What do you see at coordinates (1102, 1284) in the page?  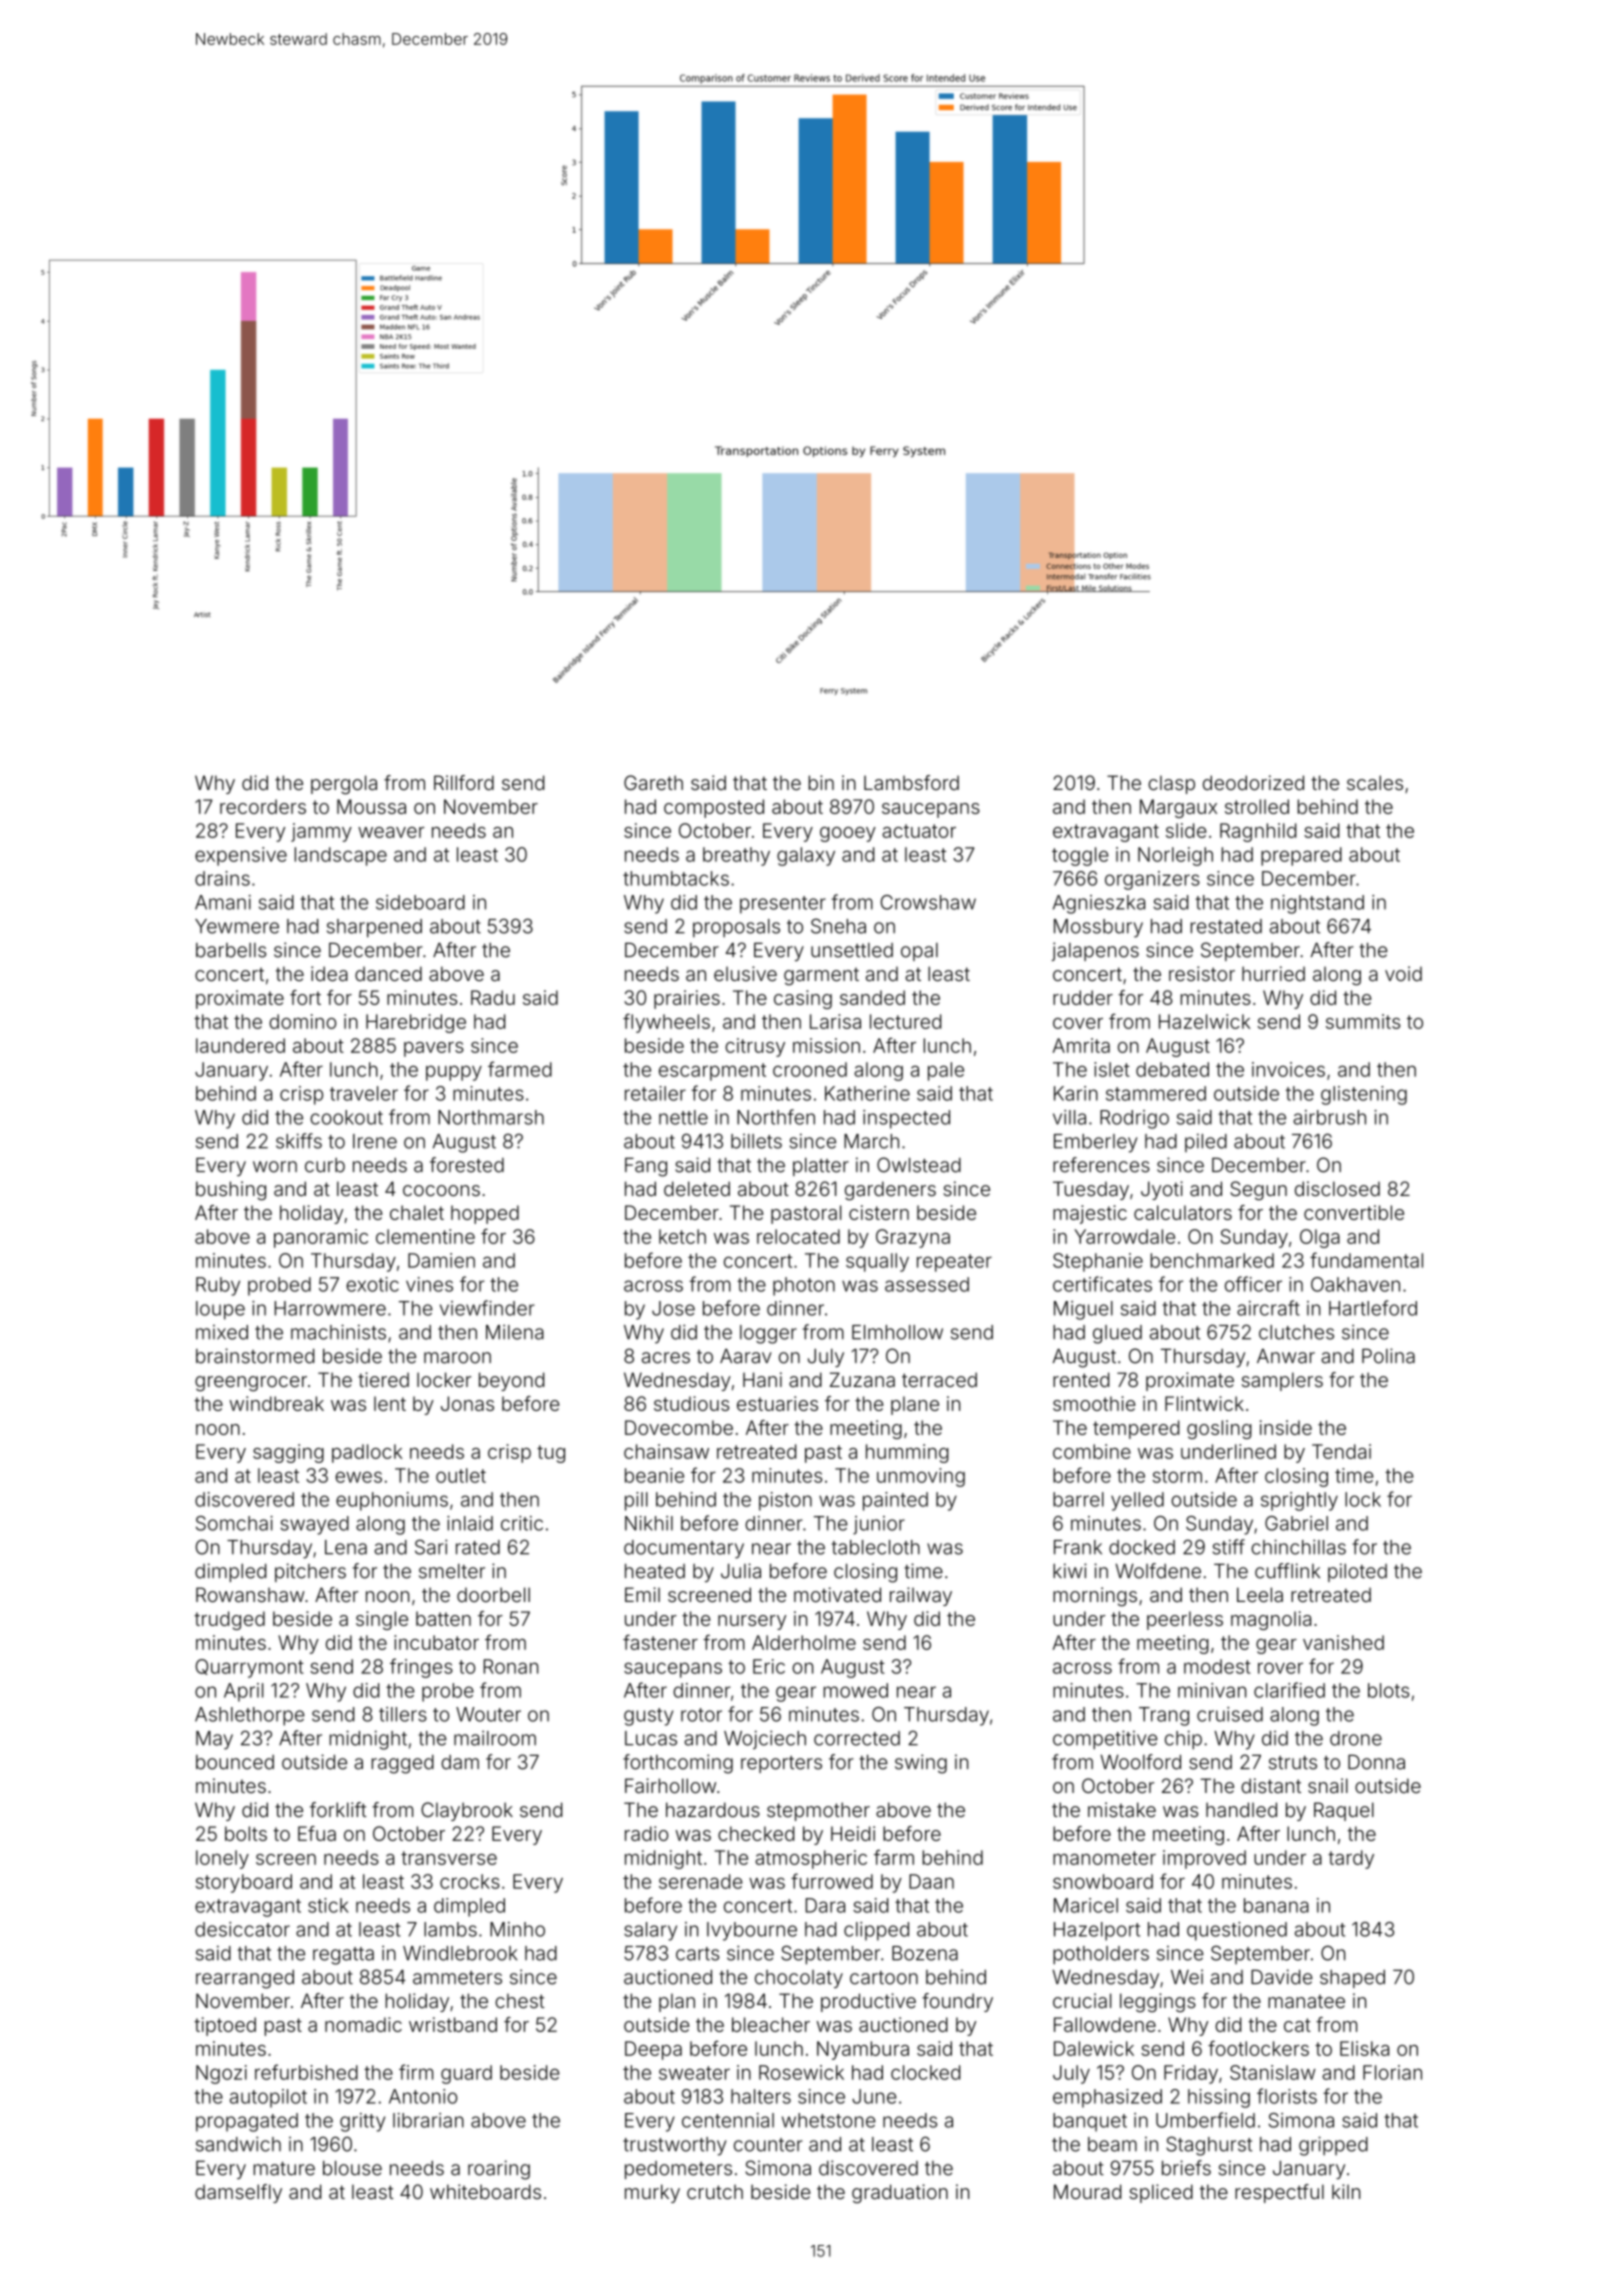 I see `certificates` at bounding box center [1102, 1284].
